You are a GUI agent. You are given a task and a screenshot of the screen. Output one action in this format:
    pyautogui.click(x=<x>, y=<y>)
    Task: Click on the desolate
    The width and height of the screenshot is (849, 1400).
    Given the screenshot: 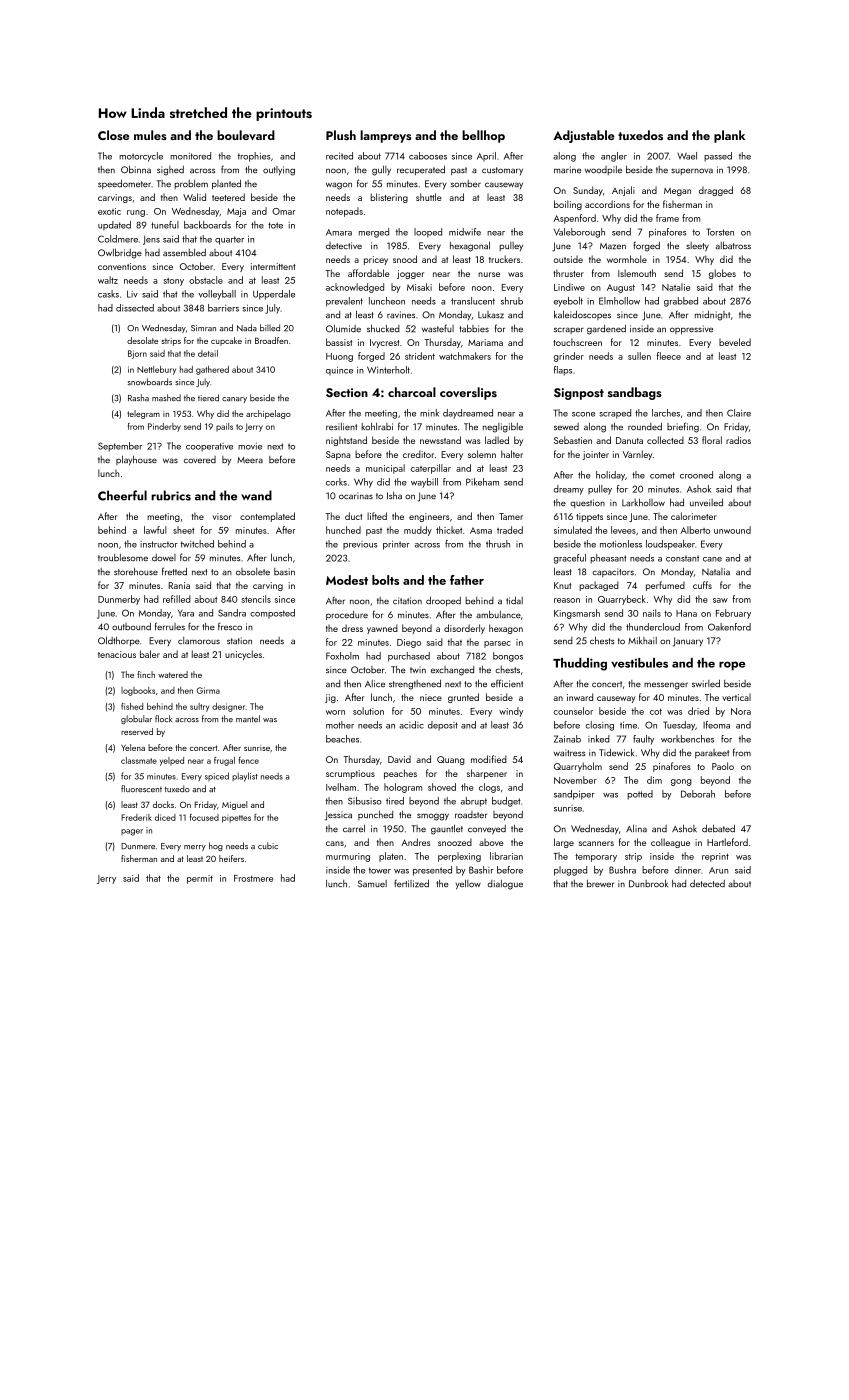 What is the action you would take?
    pyautogui.click(x=142, y=340)
